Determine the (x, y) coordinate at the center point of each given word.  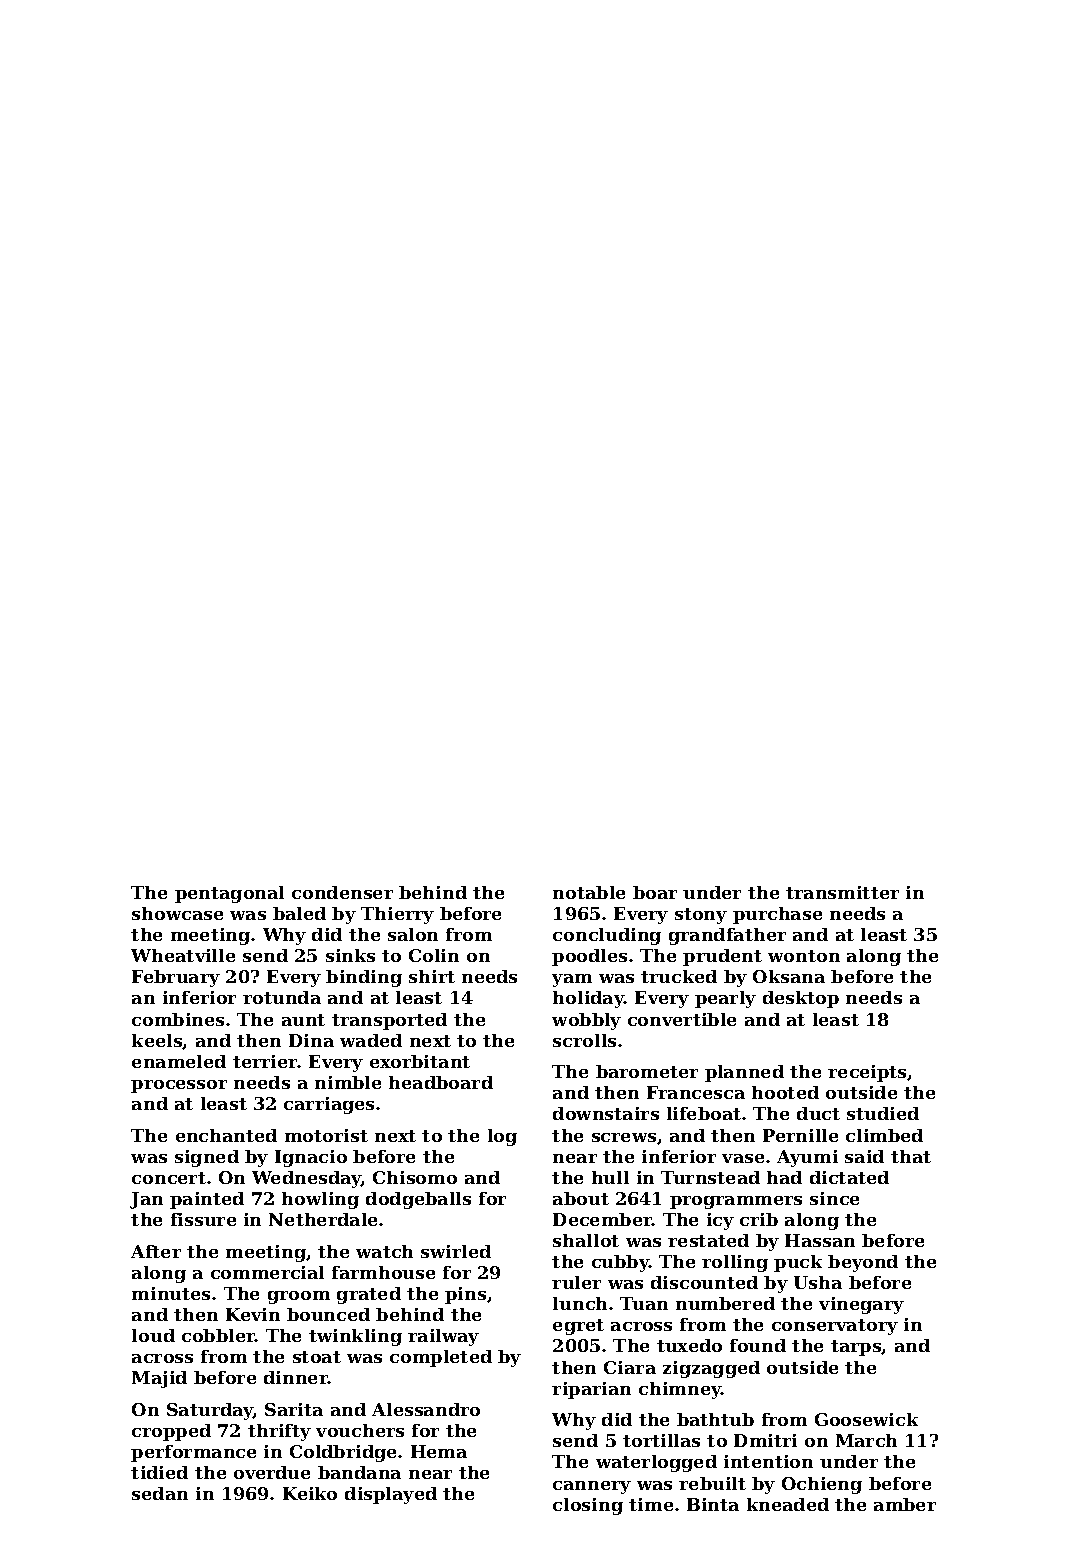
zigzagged (711, 1369)
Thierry (397, 915)
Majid (159, 1379)
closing (588, 1506)
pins (465, 1295)
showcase (177, 913)
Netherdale (323, 1219)
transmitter (842, 892)
